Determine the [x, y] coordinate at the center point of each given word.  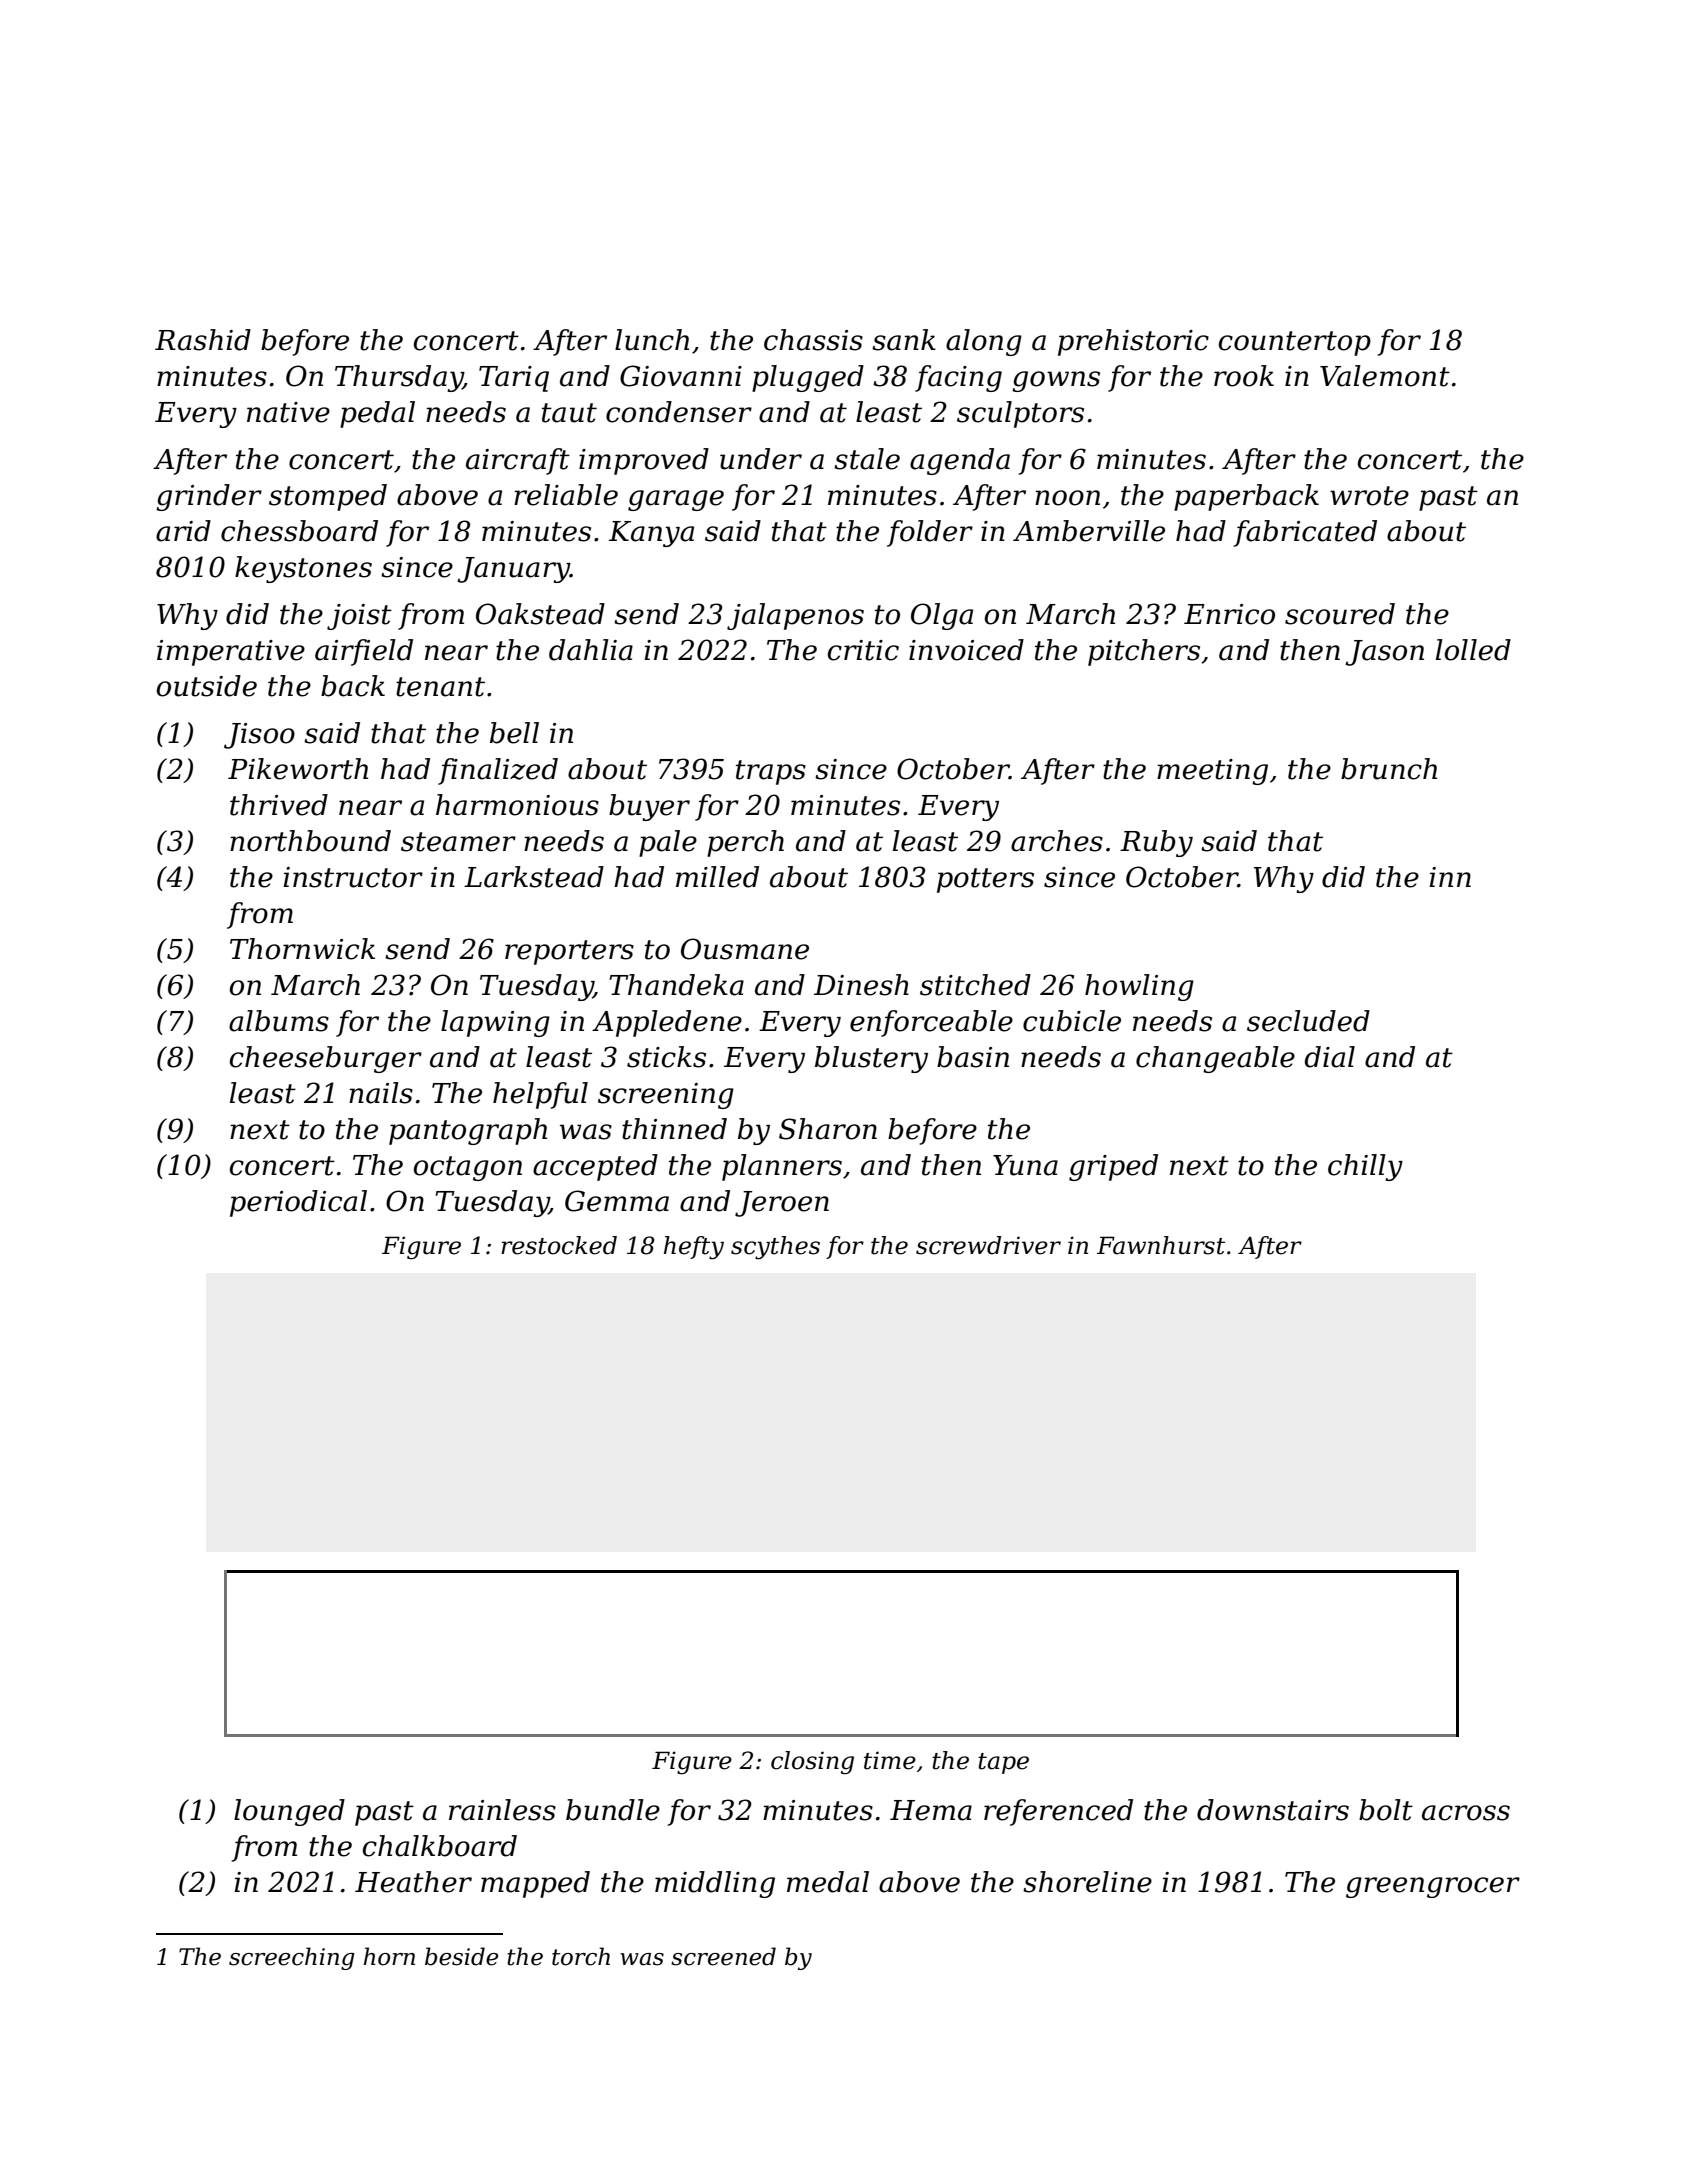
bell [514, 733]
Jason [1384, 653]
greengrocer [1433, 1887]
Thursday [399, 378]
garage [676, 500]
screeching [292, 1958]
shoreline [1087, 1882]
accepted [595, 1167]
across [1466, 1813]
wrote [1369, 496]
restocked [559, 1245]
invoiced [966, 650]
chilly [1365, 1167]
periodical [298, 1203]
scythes [775, 1248]
